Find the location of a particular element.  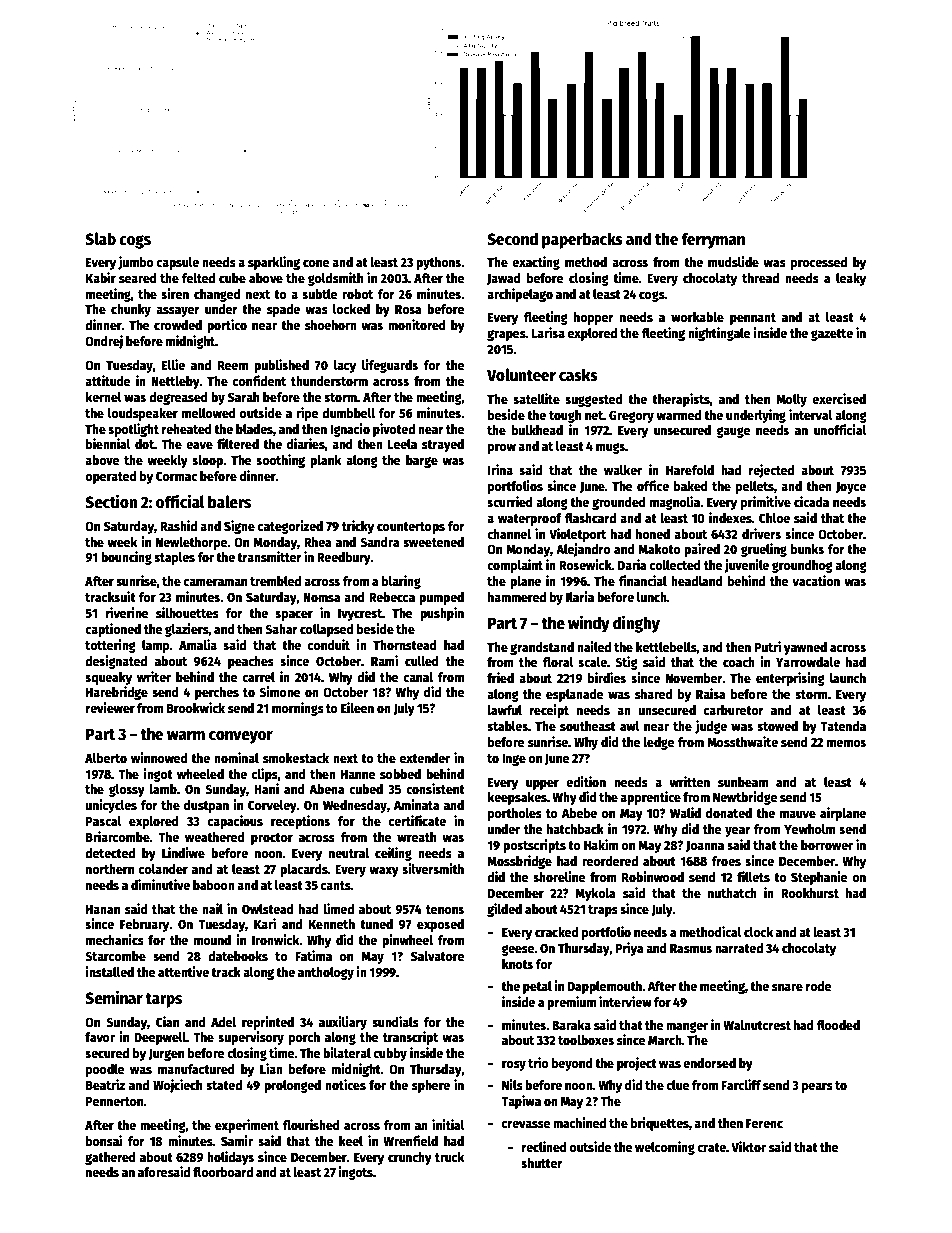

leaky is located at coordinates (851, 279).
